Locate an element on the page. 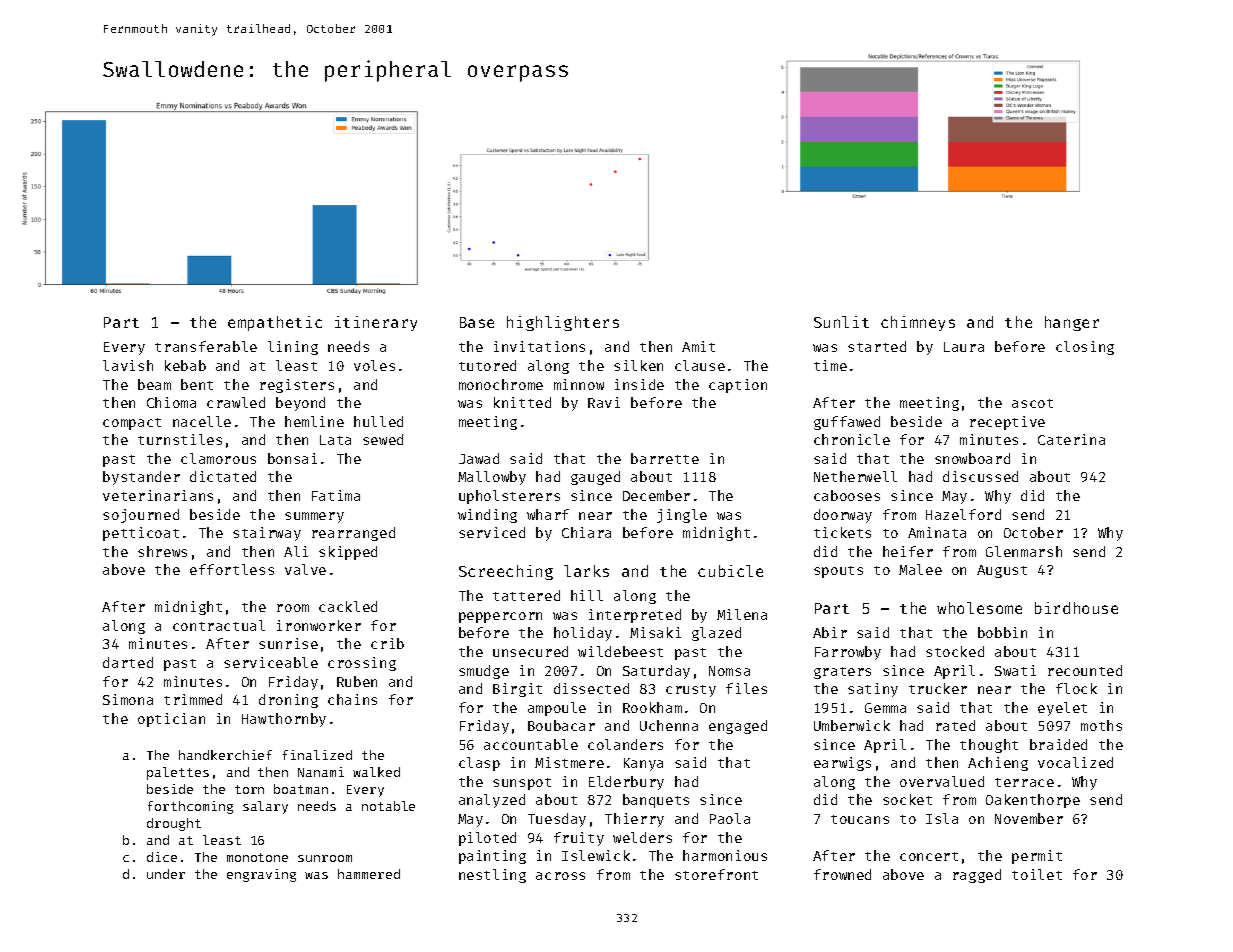 The height and width of the document is (952, 1233). palettes is located at coordinates (178, 773).
